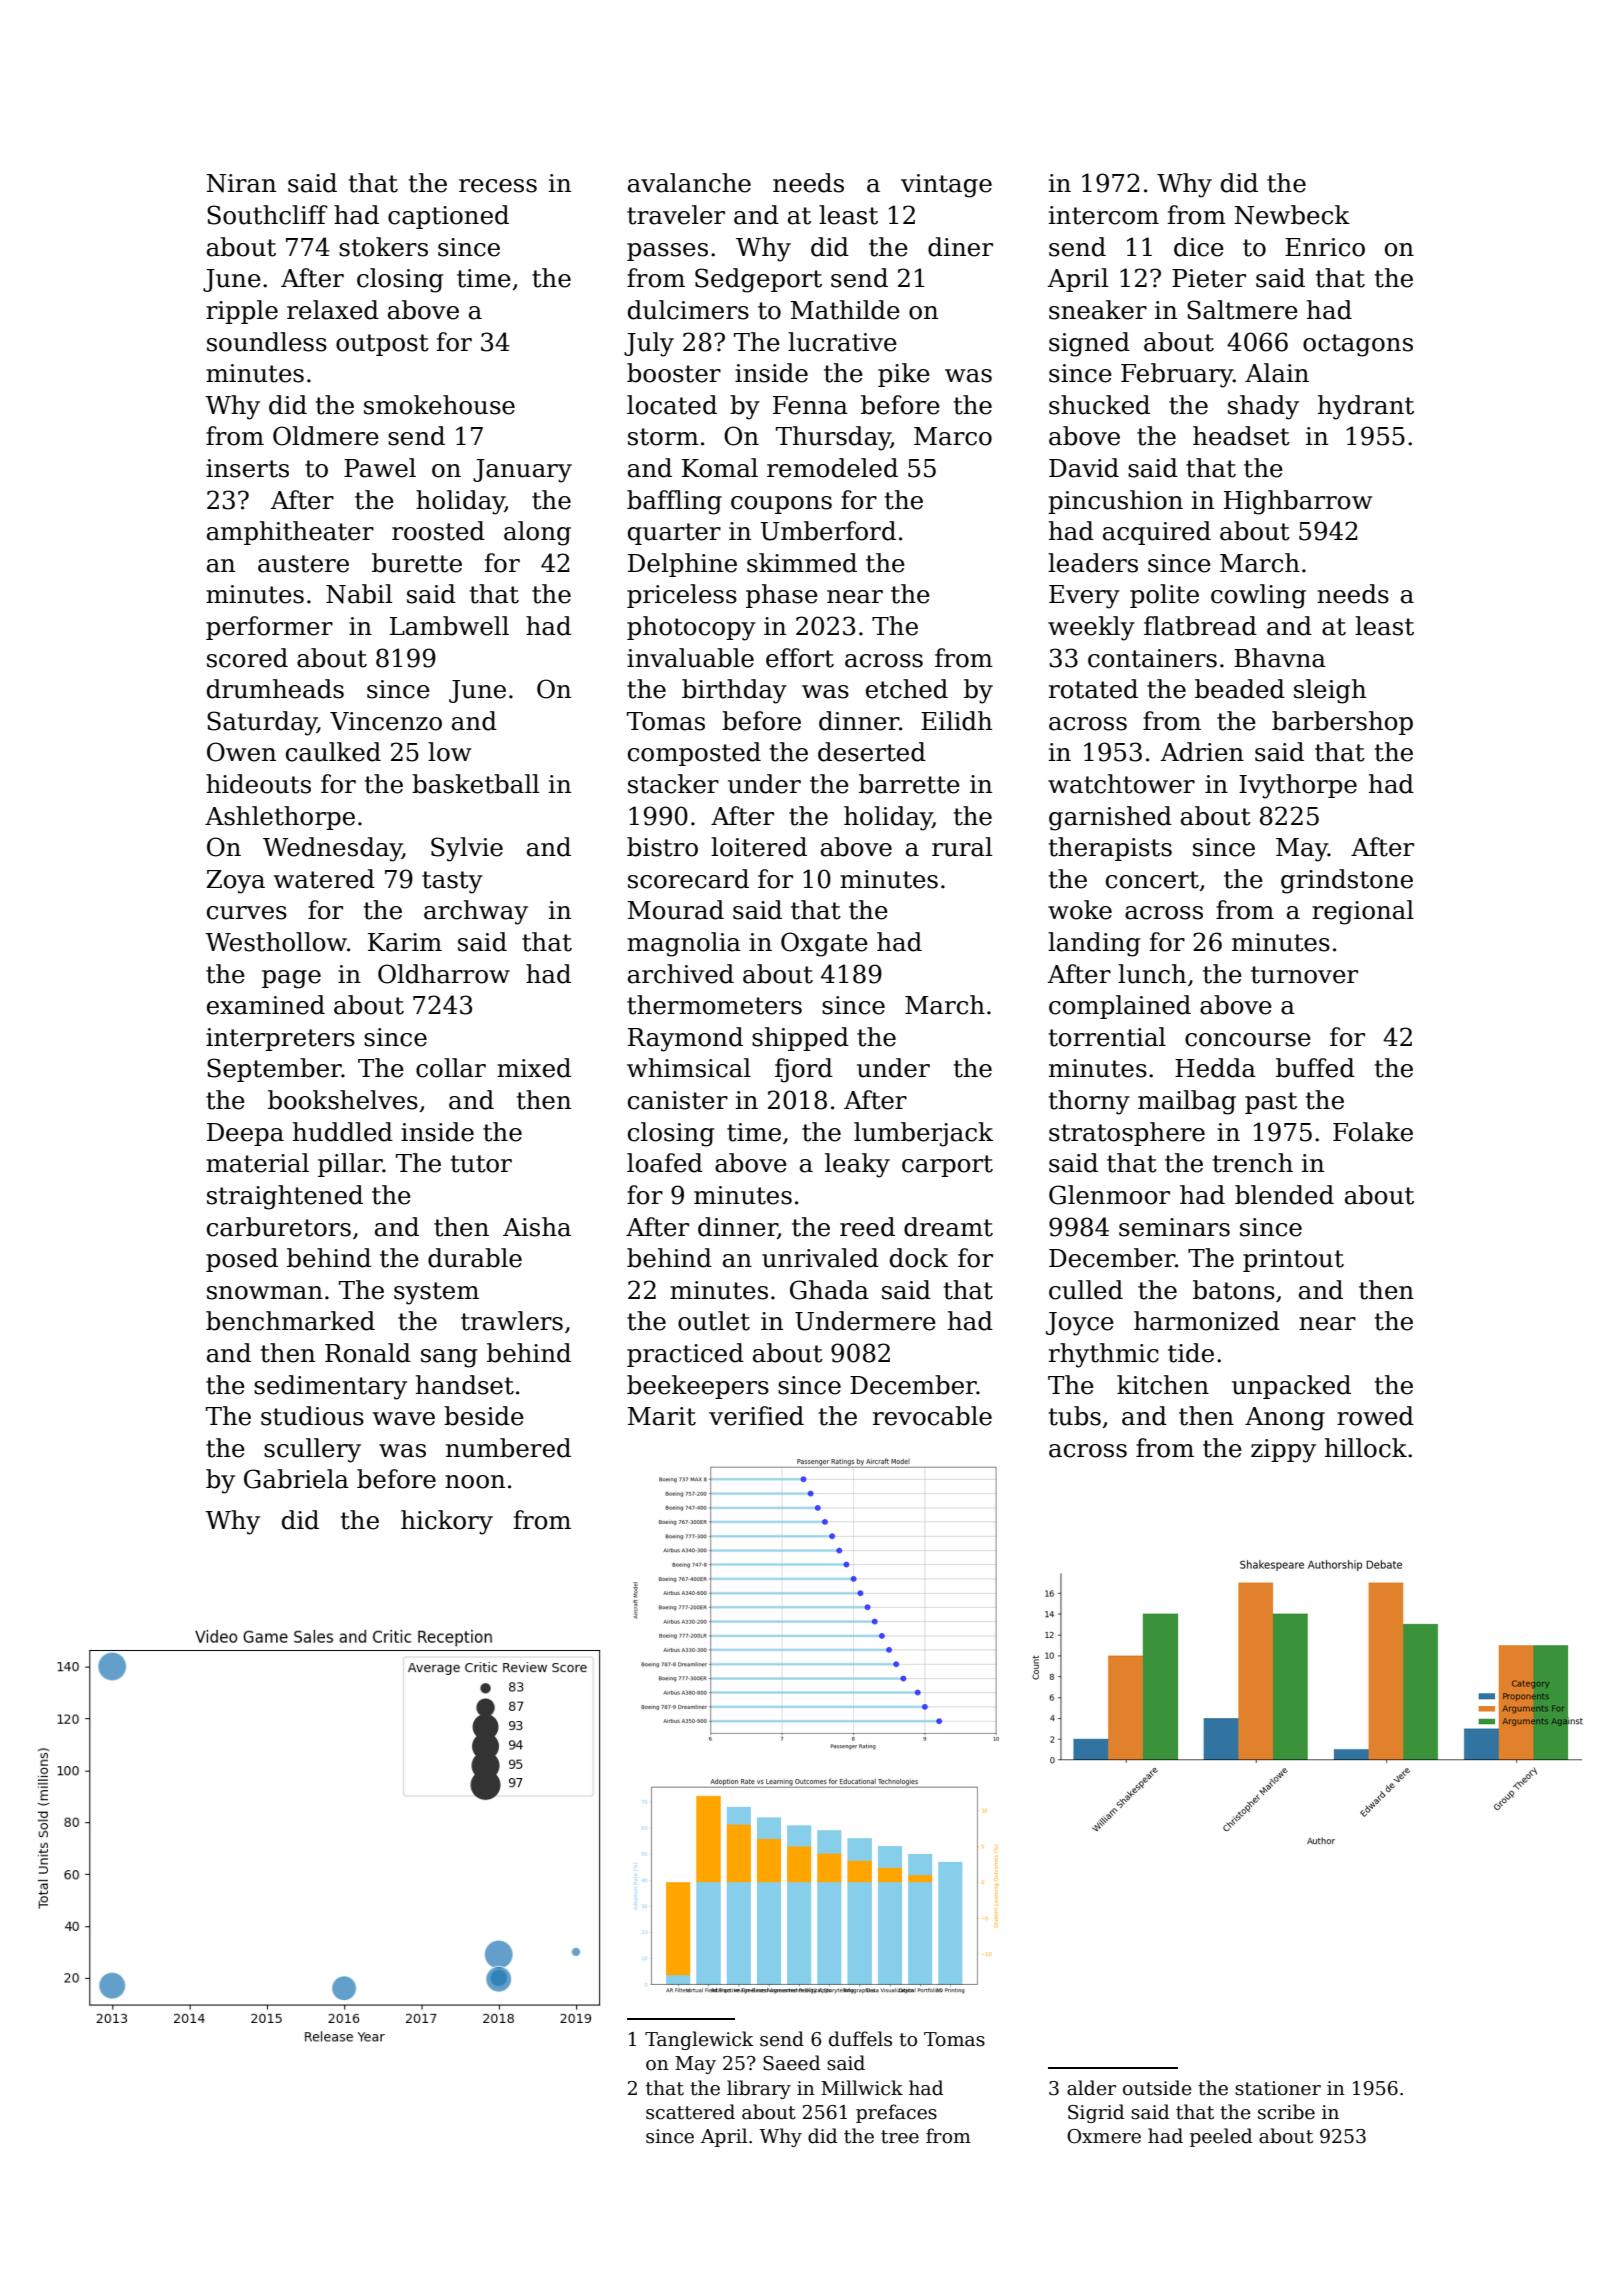 Image resolution: width=1620 pixels, height=2292 pixels. What do you see at coordinates (960, 247) in the screenshot?
I see `diner` at bounding box center [960, 247].
